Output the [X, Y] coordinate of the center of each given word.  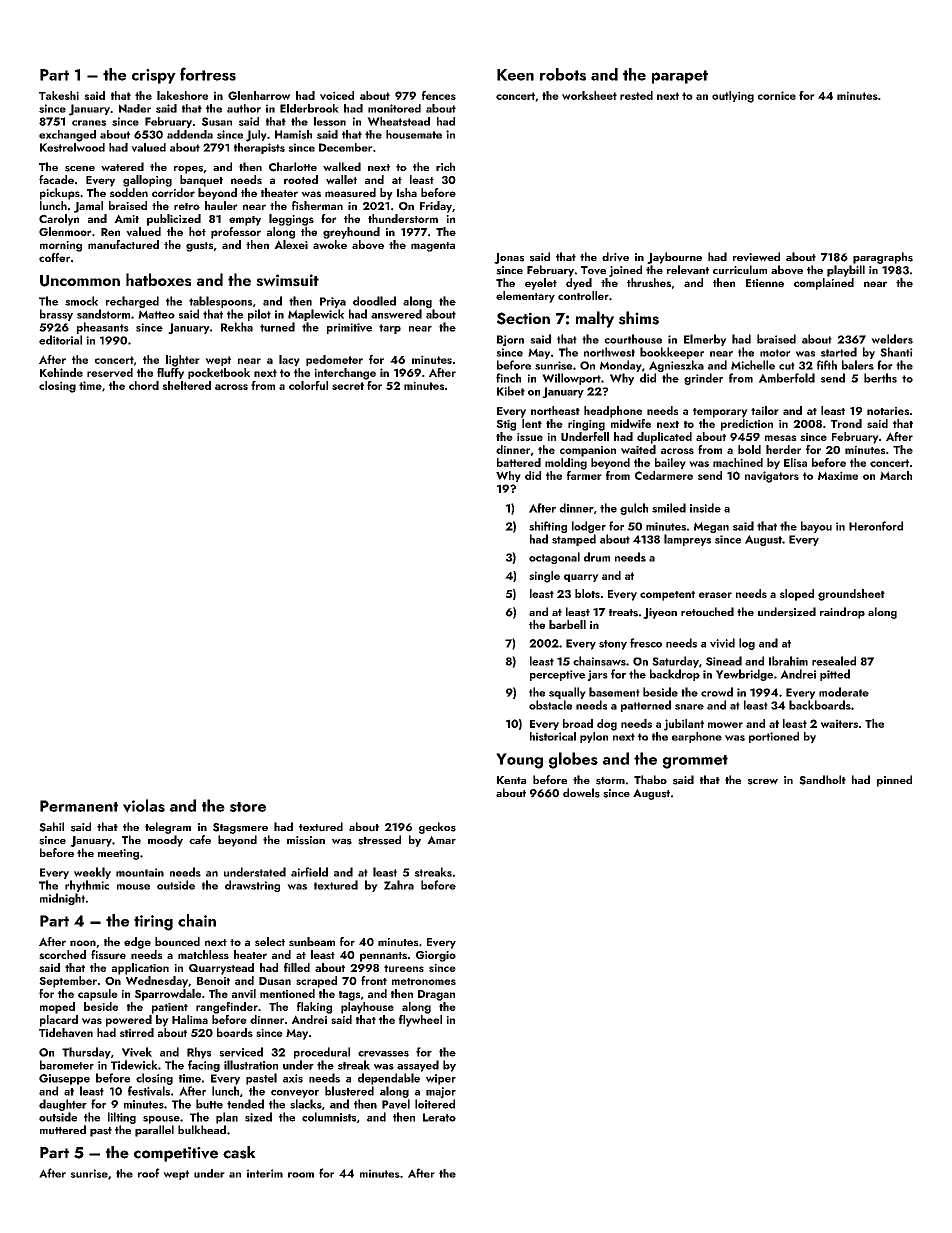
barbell [567, 624]
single [544, 577]
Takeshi [59, 95]
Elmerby [705, 340]
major [441, 1092]
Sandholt [822, 780]
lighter [183, 361]
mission [306, 840]
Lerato [439, 1117]
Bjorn [510, 340]
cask [239, 1152]
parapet [680, 77]
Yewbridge [744, 675]
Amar [441, 840]
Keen [515, 75]
